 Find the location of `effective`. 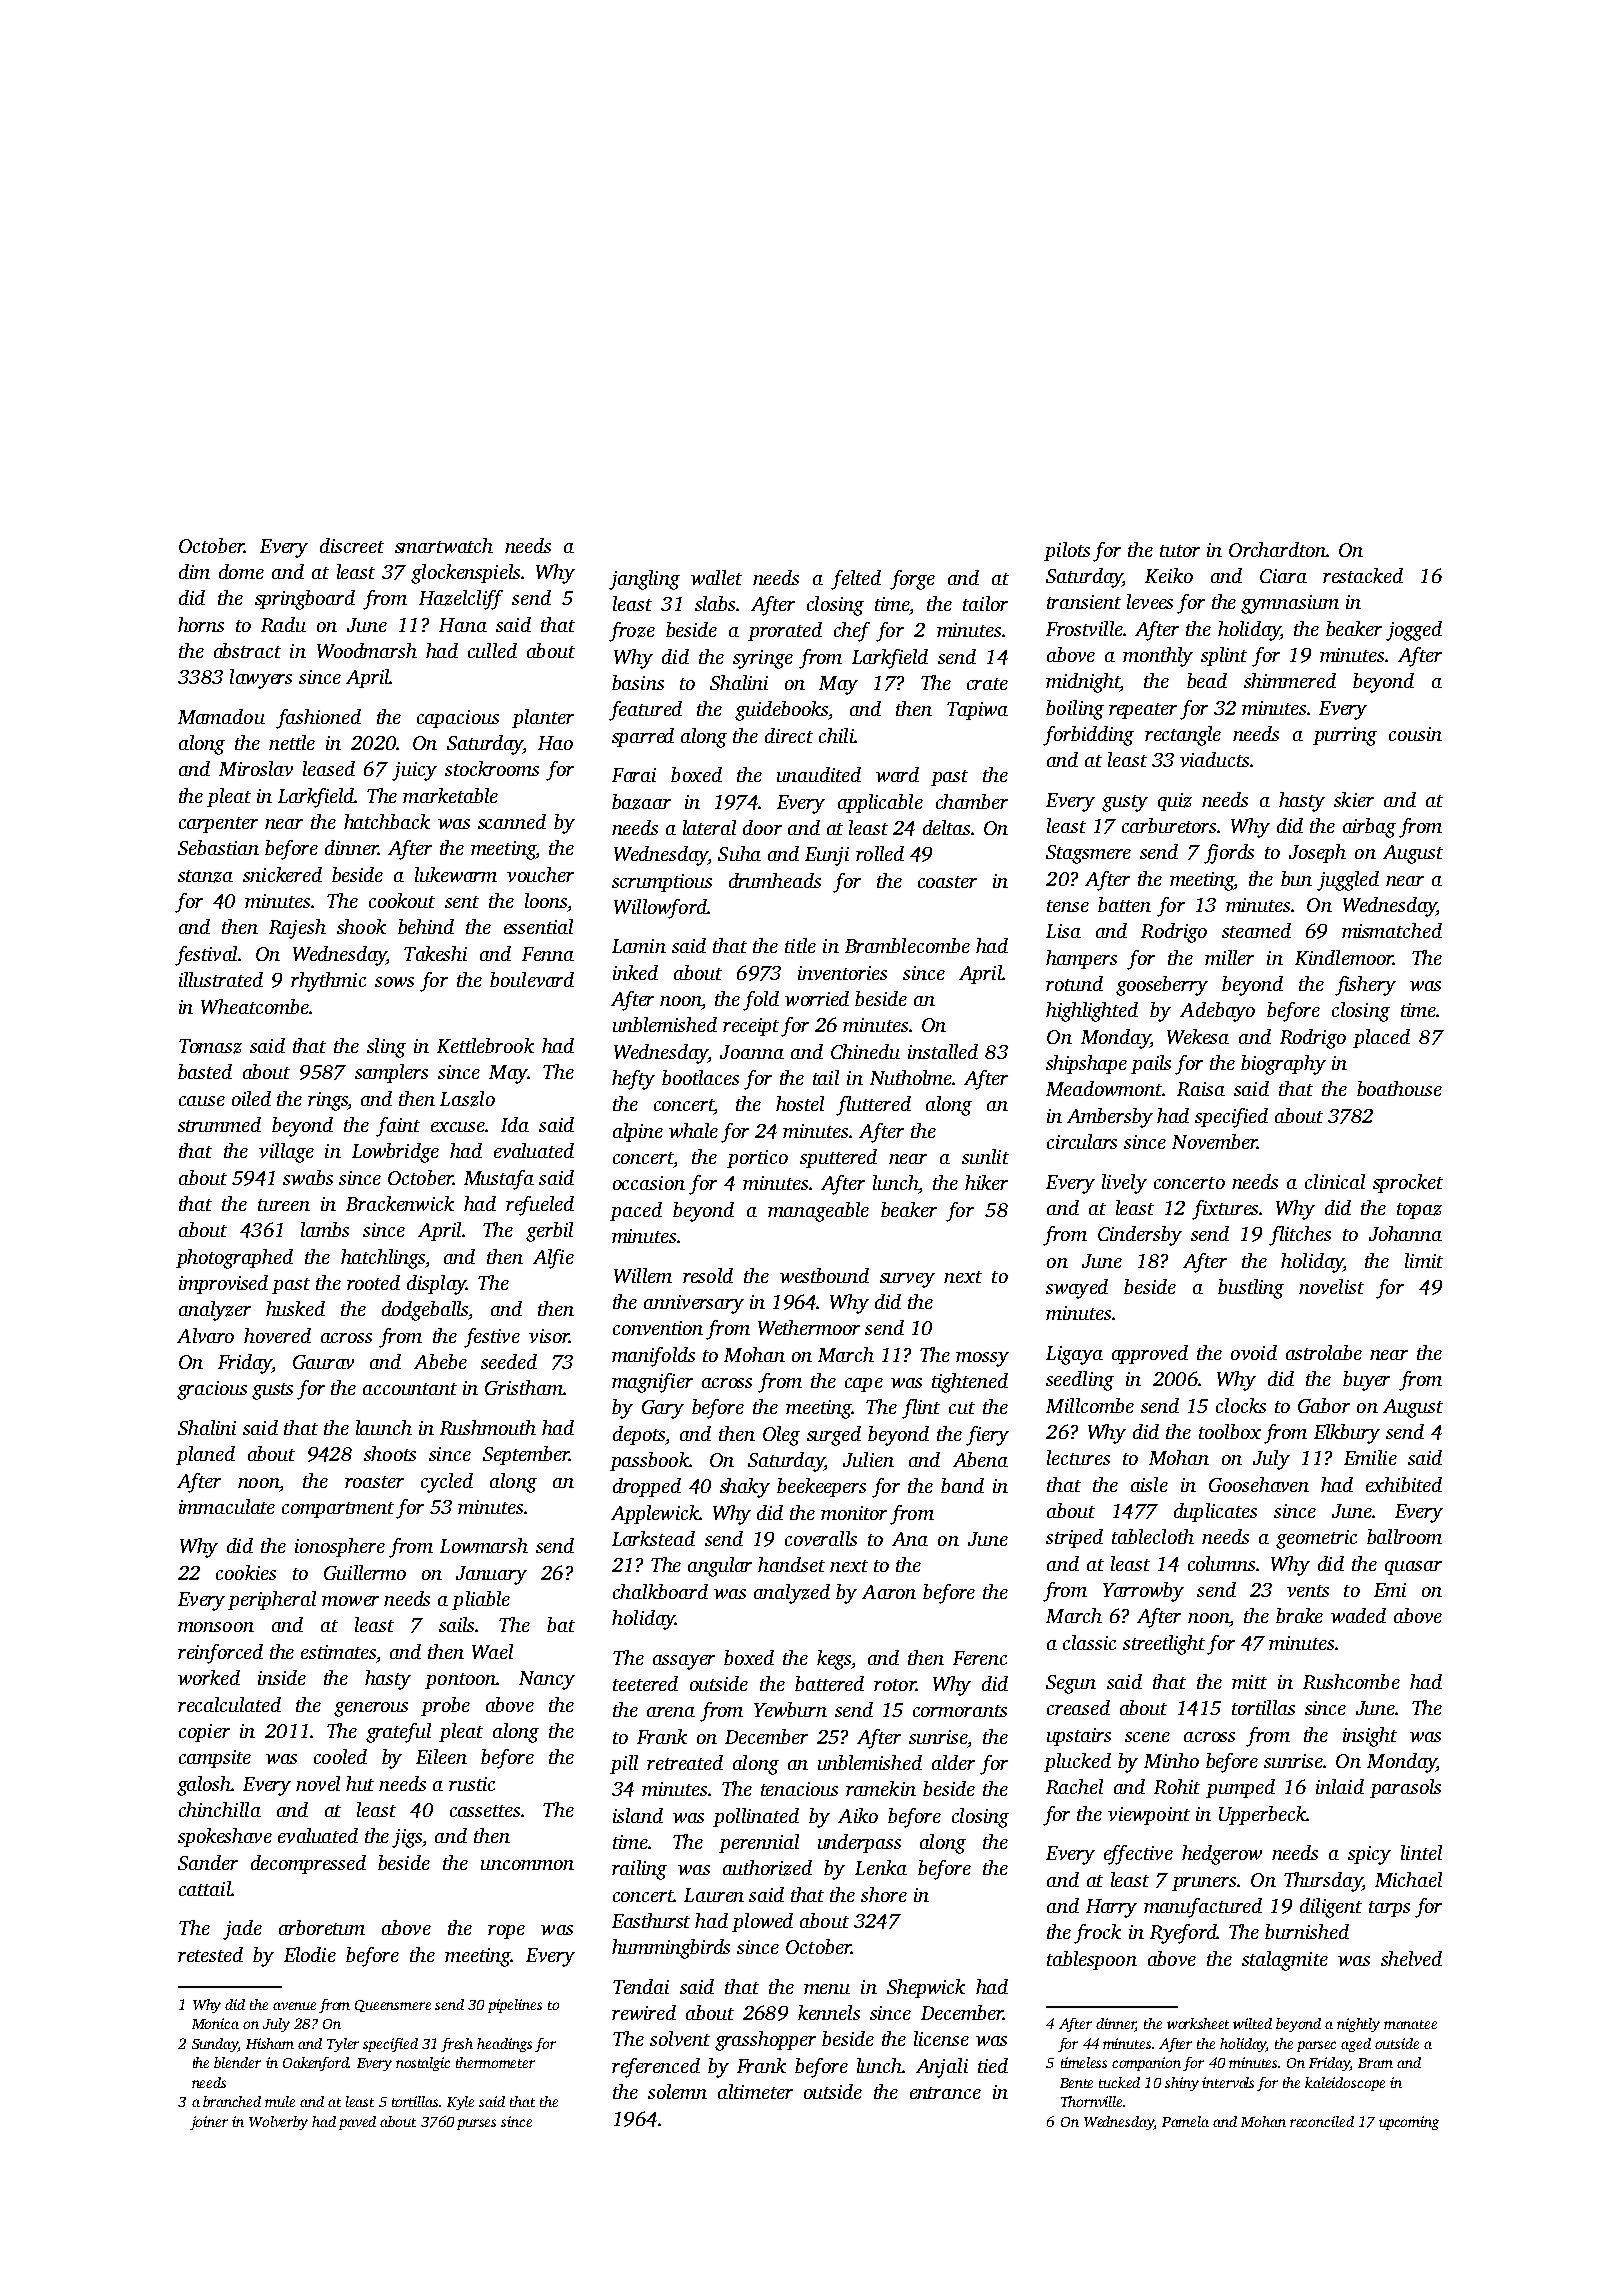

effective is located at coordinates (1138, 1855).
